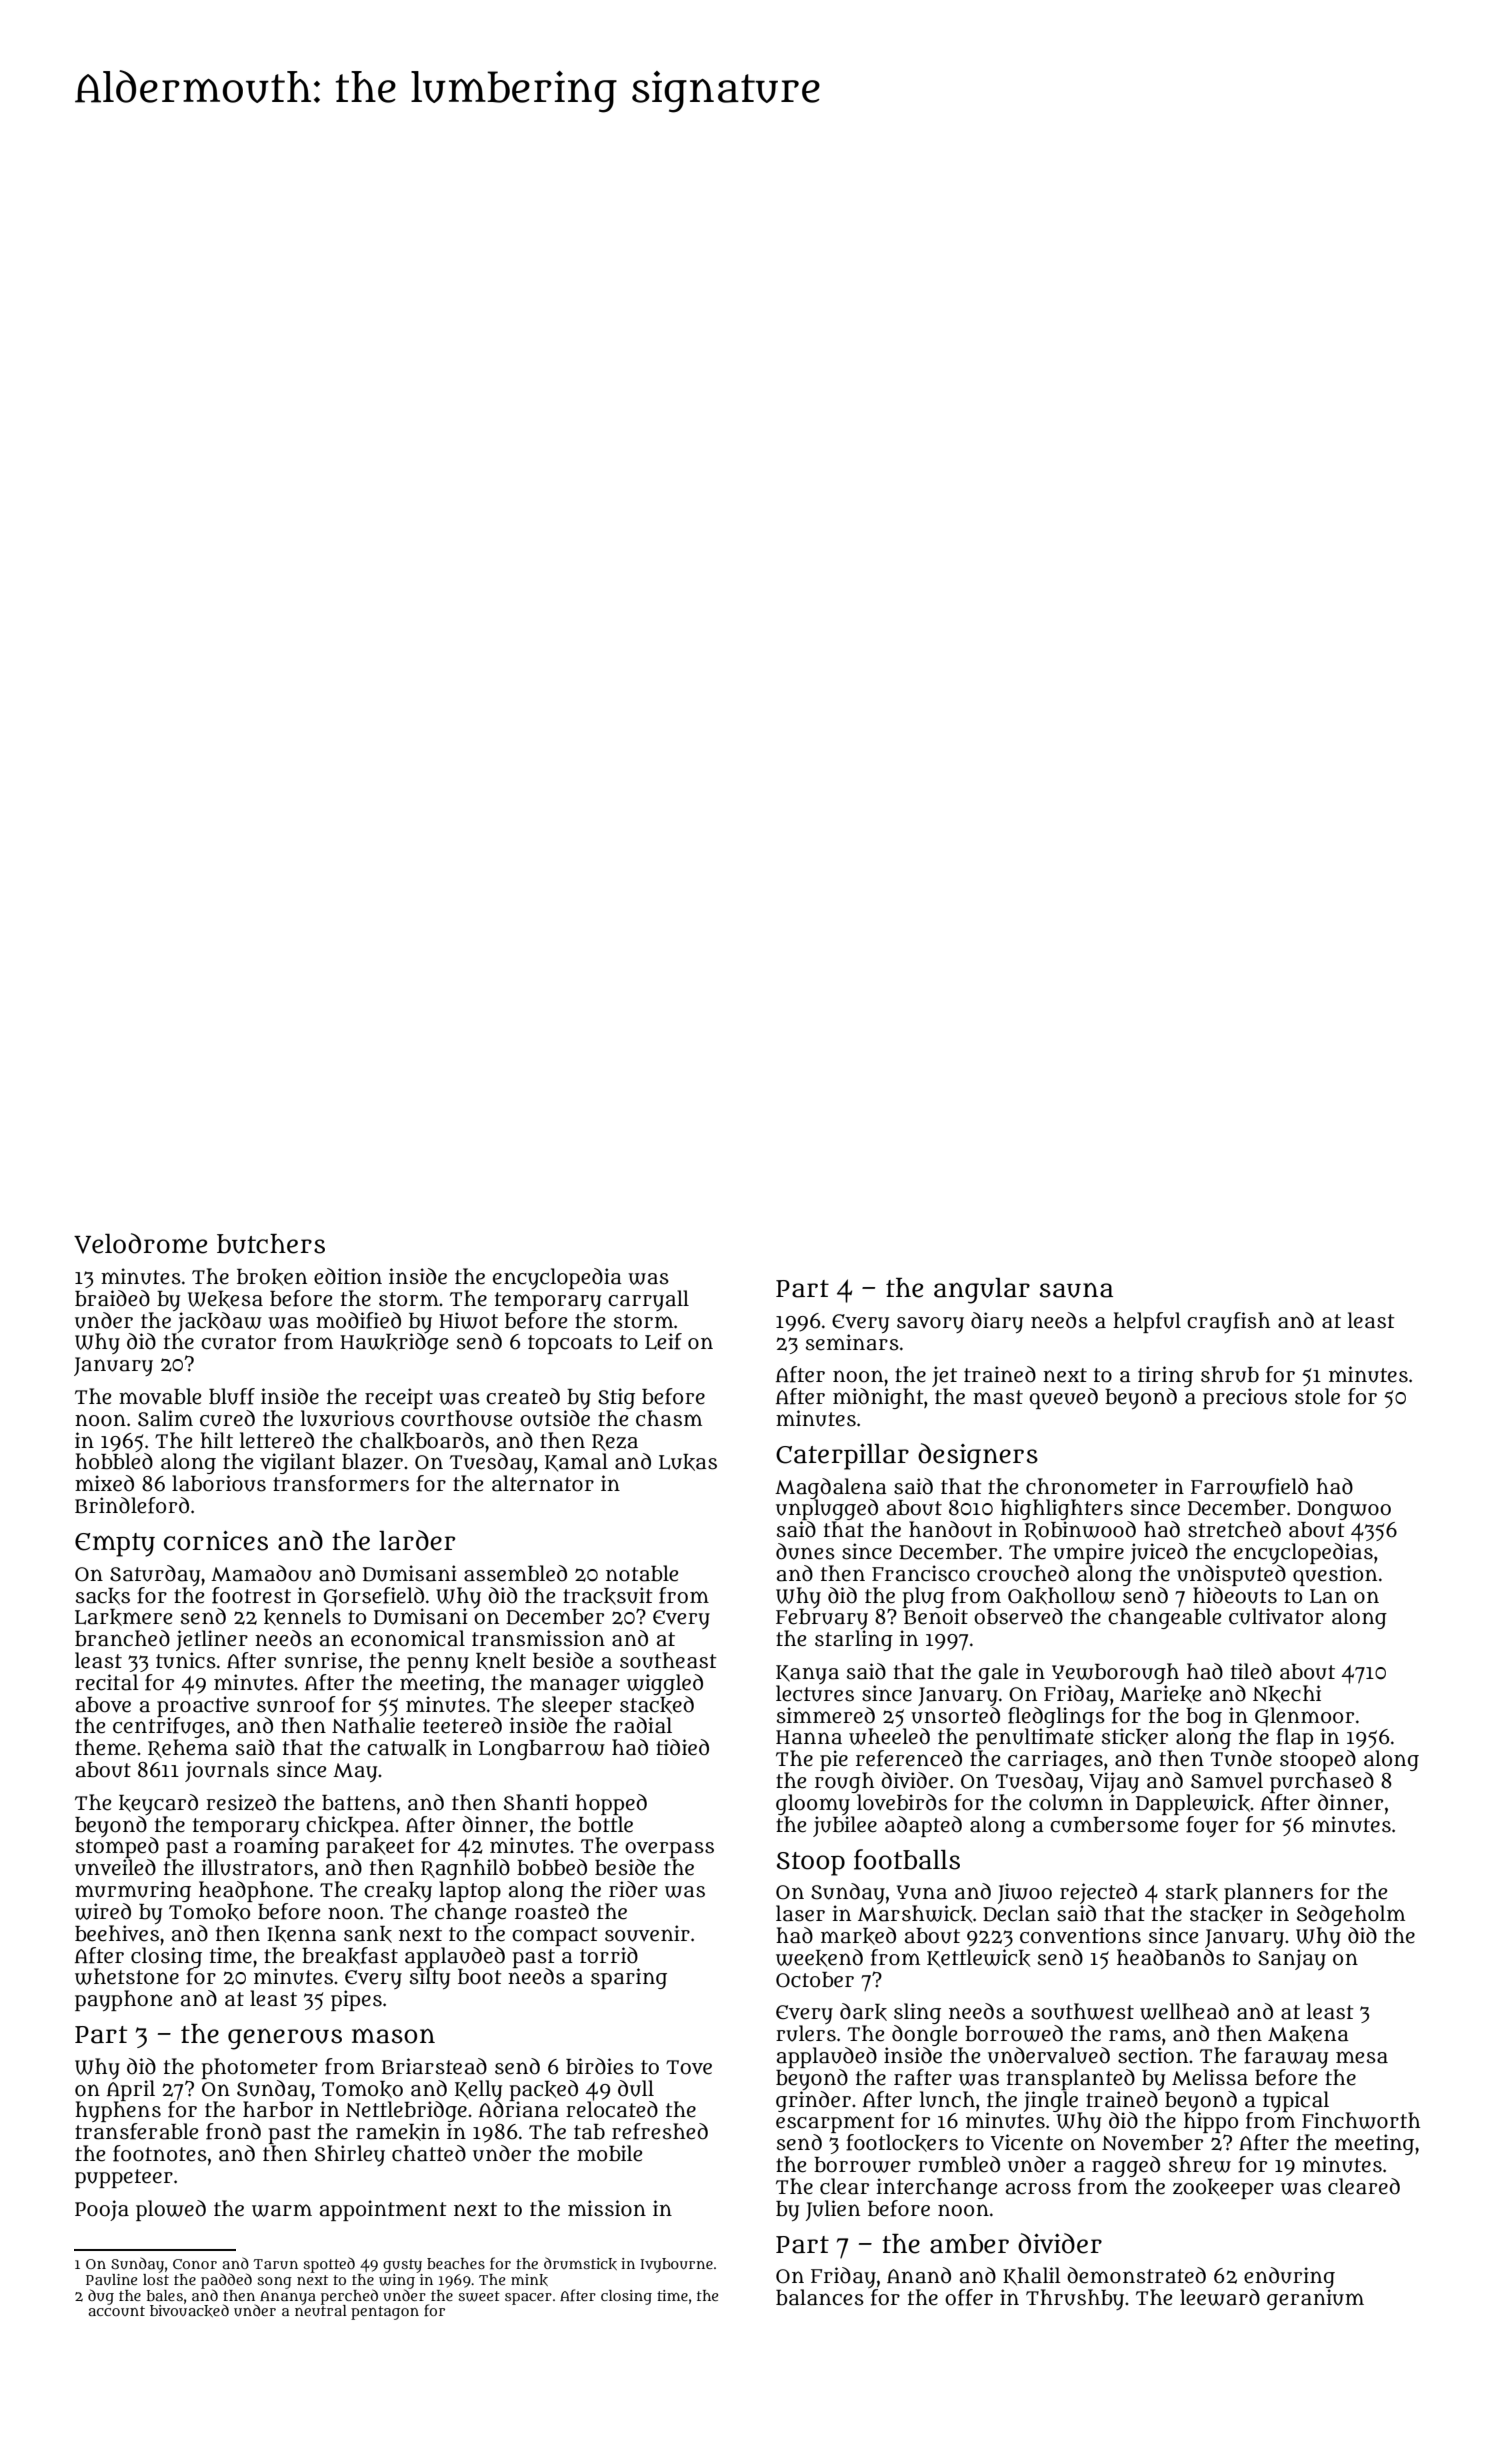  What do you see at coordinates (648, 1300) in the document?
I see `carryall` at bounding box center [648, 1300].
